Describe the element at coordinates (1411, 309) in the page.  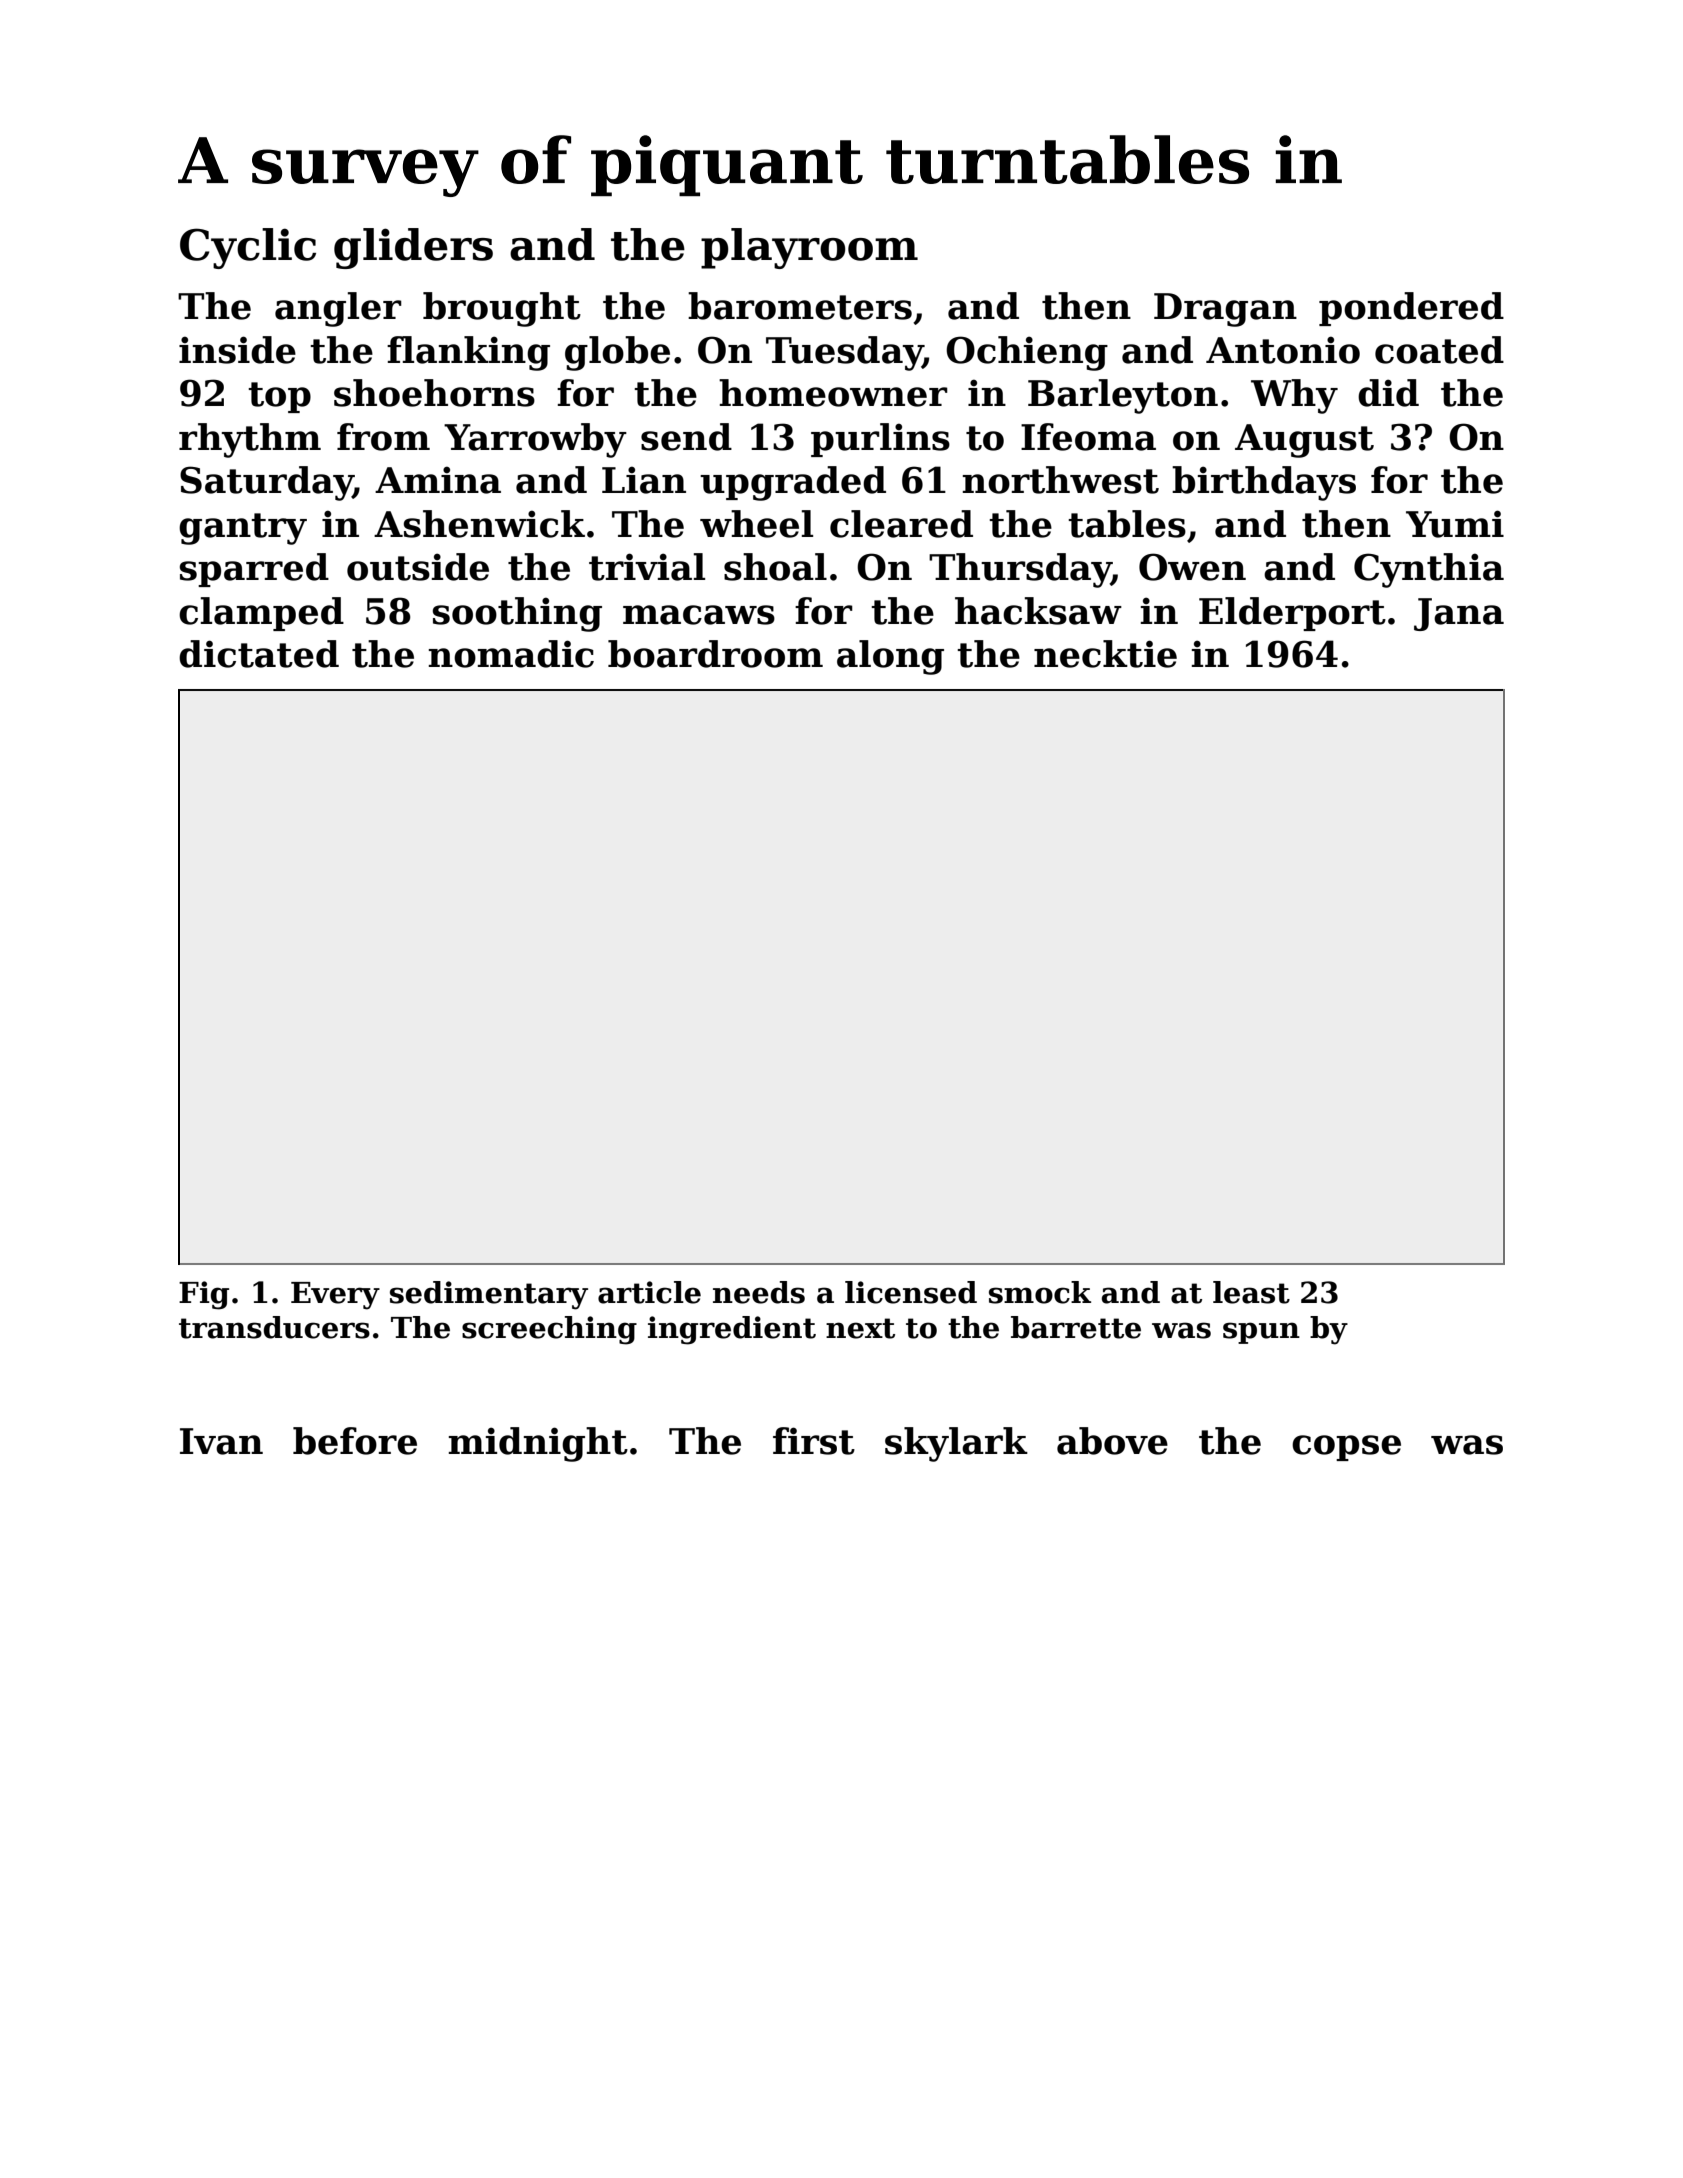
I see `pondered` at that location.
